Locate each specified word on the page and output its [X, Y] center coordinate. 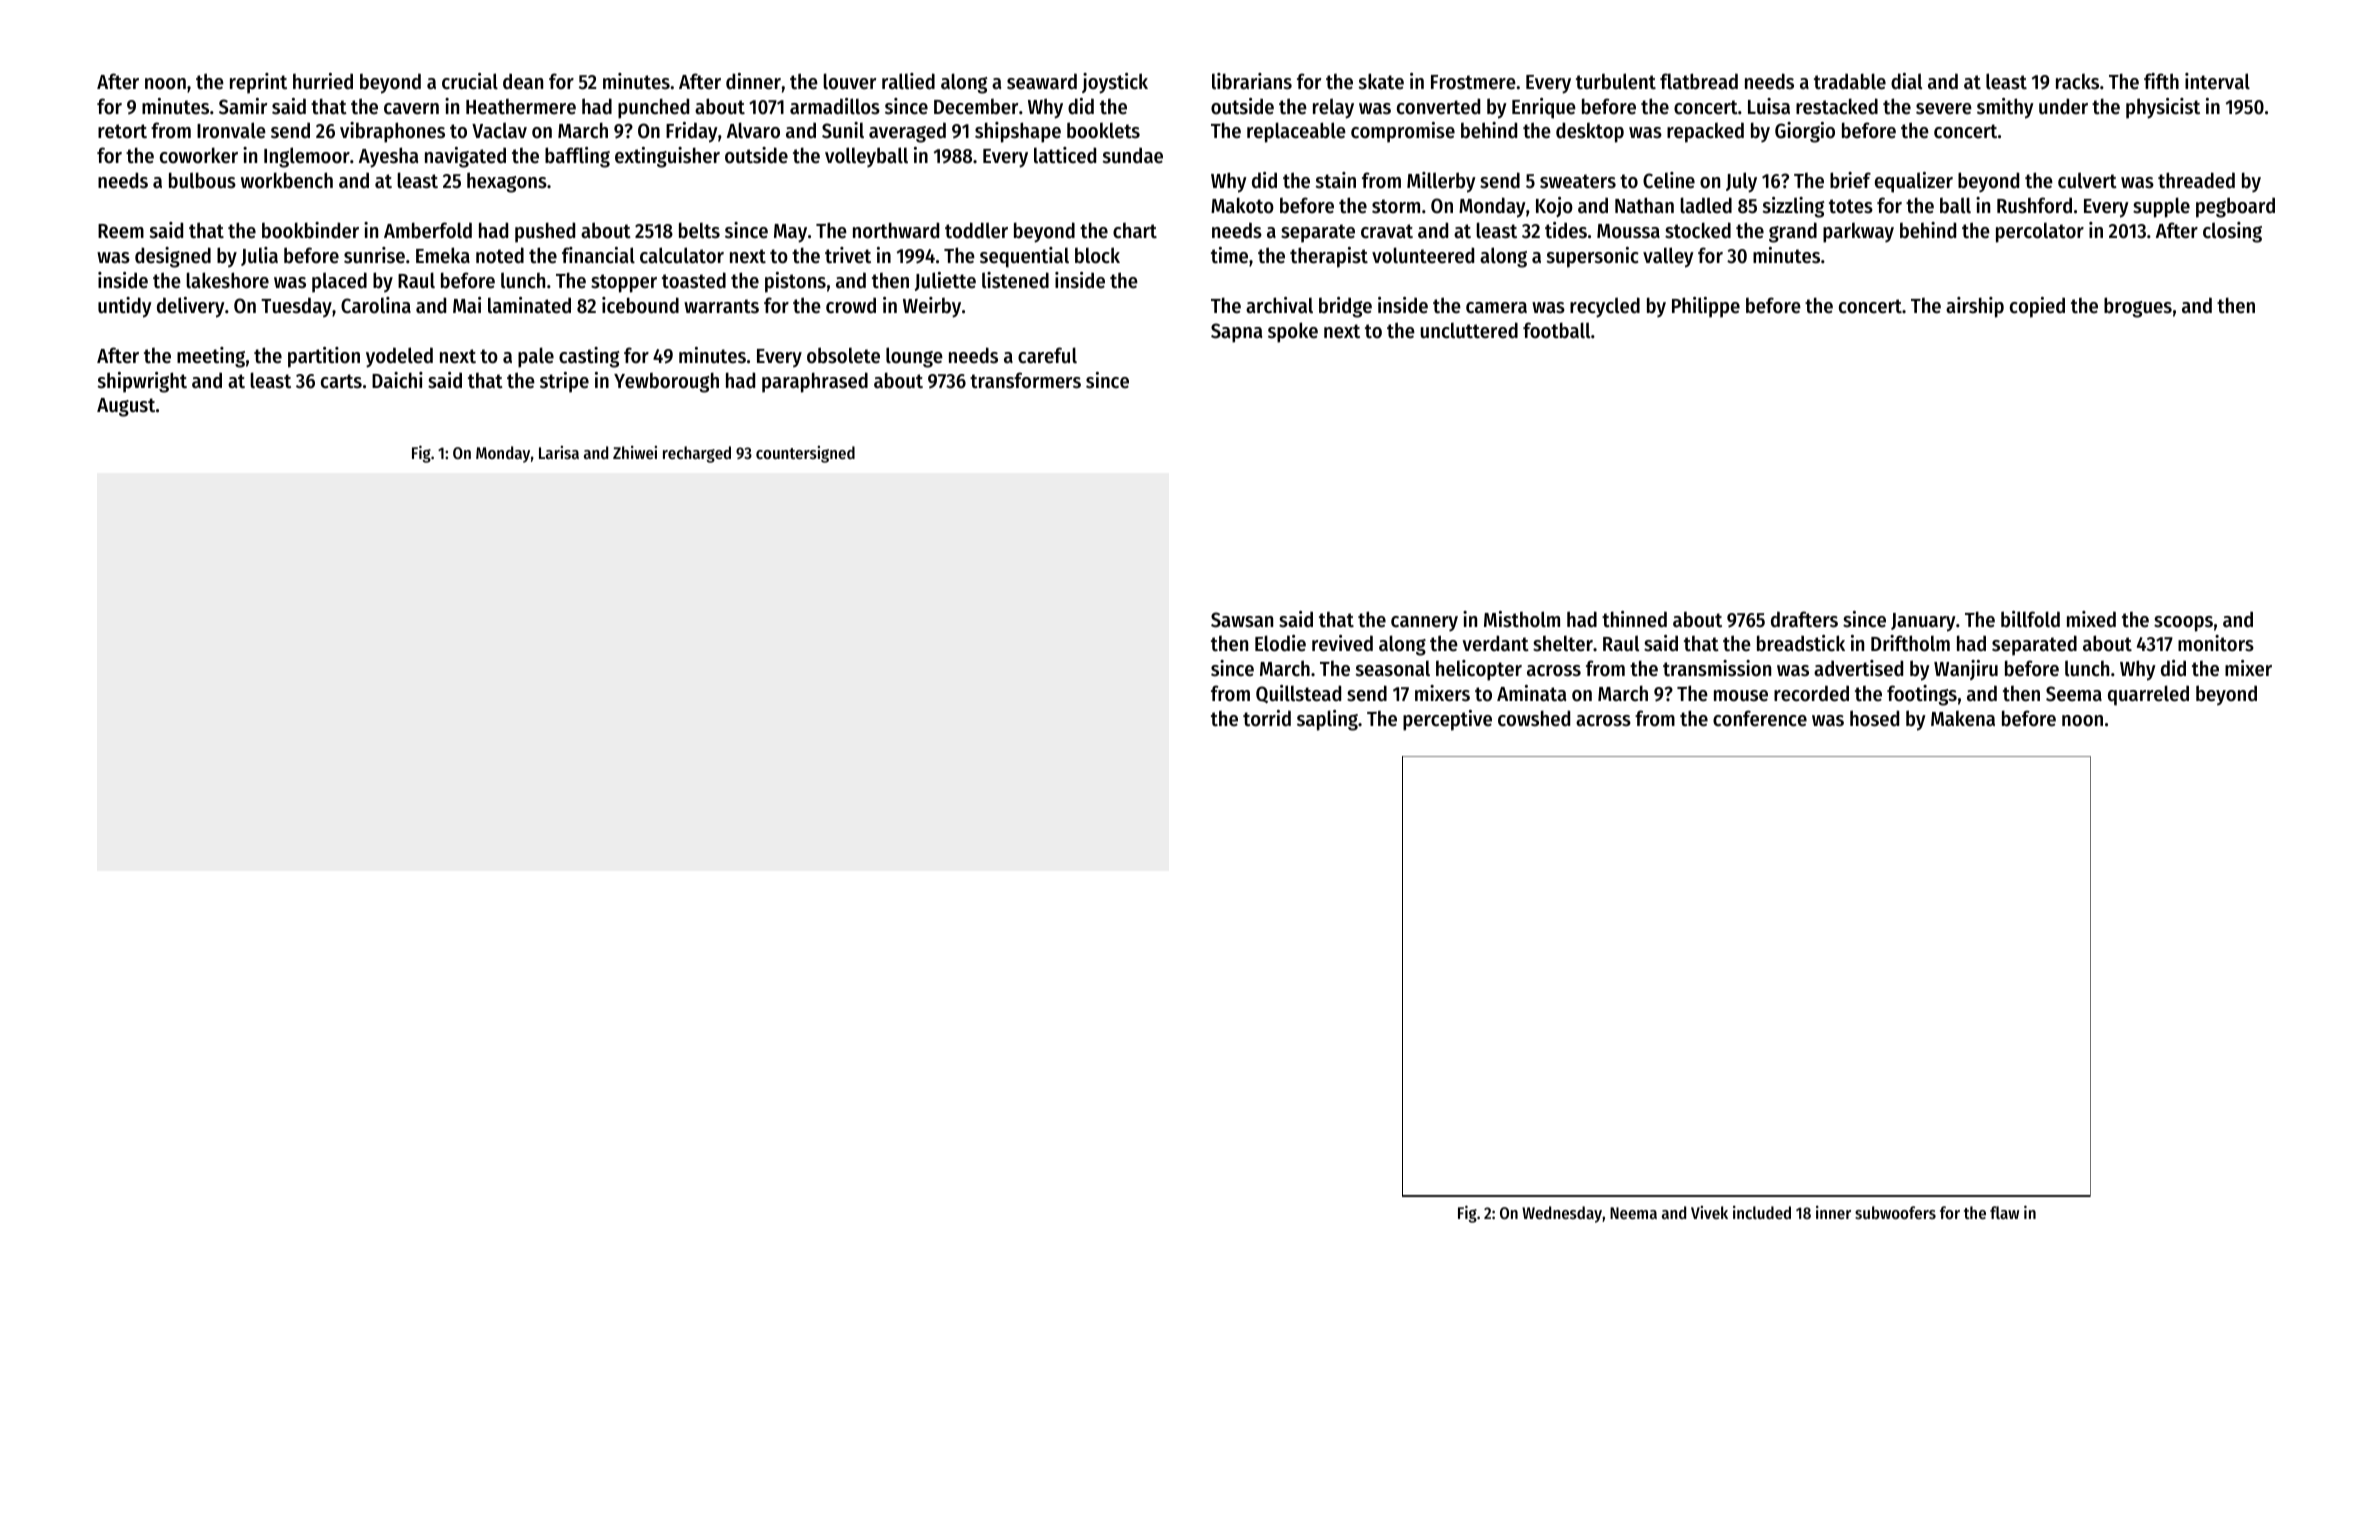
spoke [1293, 332]
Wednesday [1562, 1214]
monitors [2216, 643]
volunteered [1423, 255]
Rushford [2034, 205]
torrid [1267, 718]
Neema [1633, 1213]
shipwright [142, 382]
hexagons [507, 182]
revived [1342, 643]
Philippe [1706, 307]
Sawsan [1242, 620]
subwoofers [1895, 1212]
